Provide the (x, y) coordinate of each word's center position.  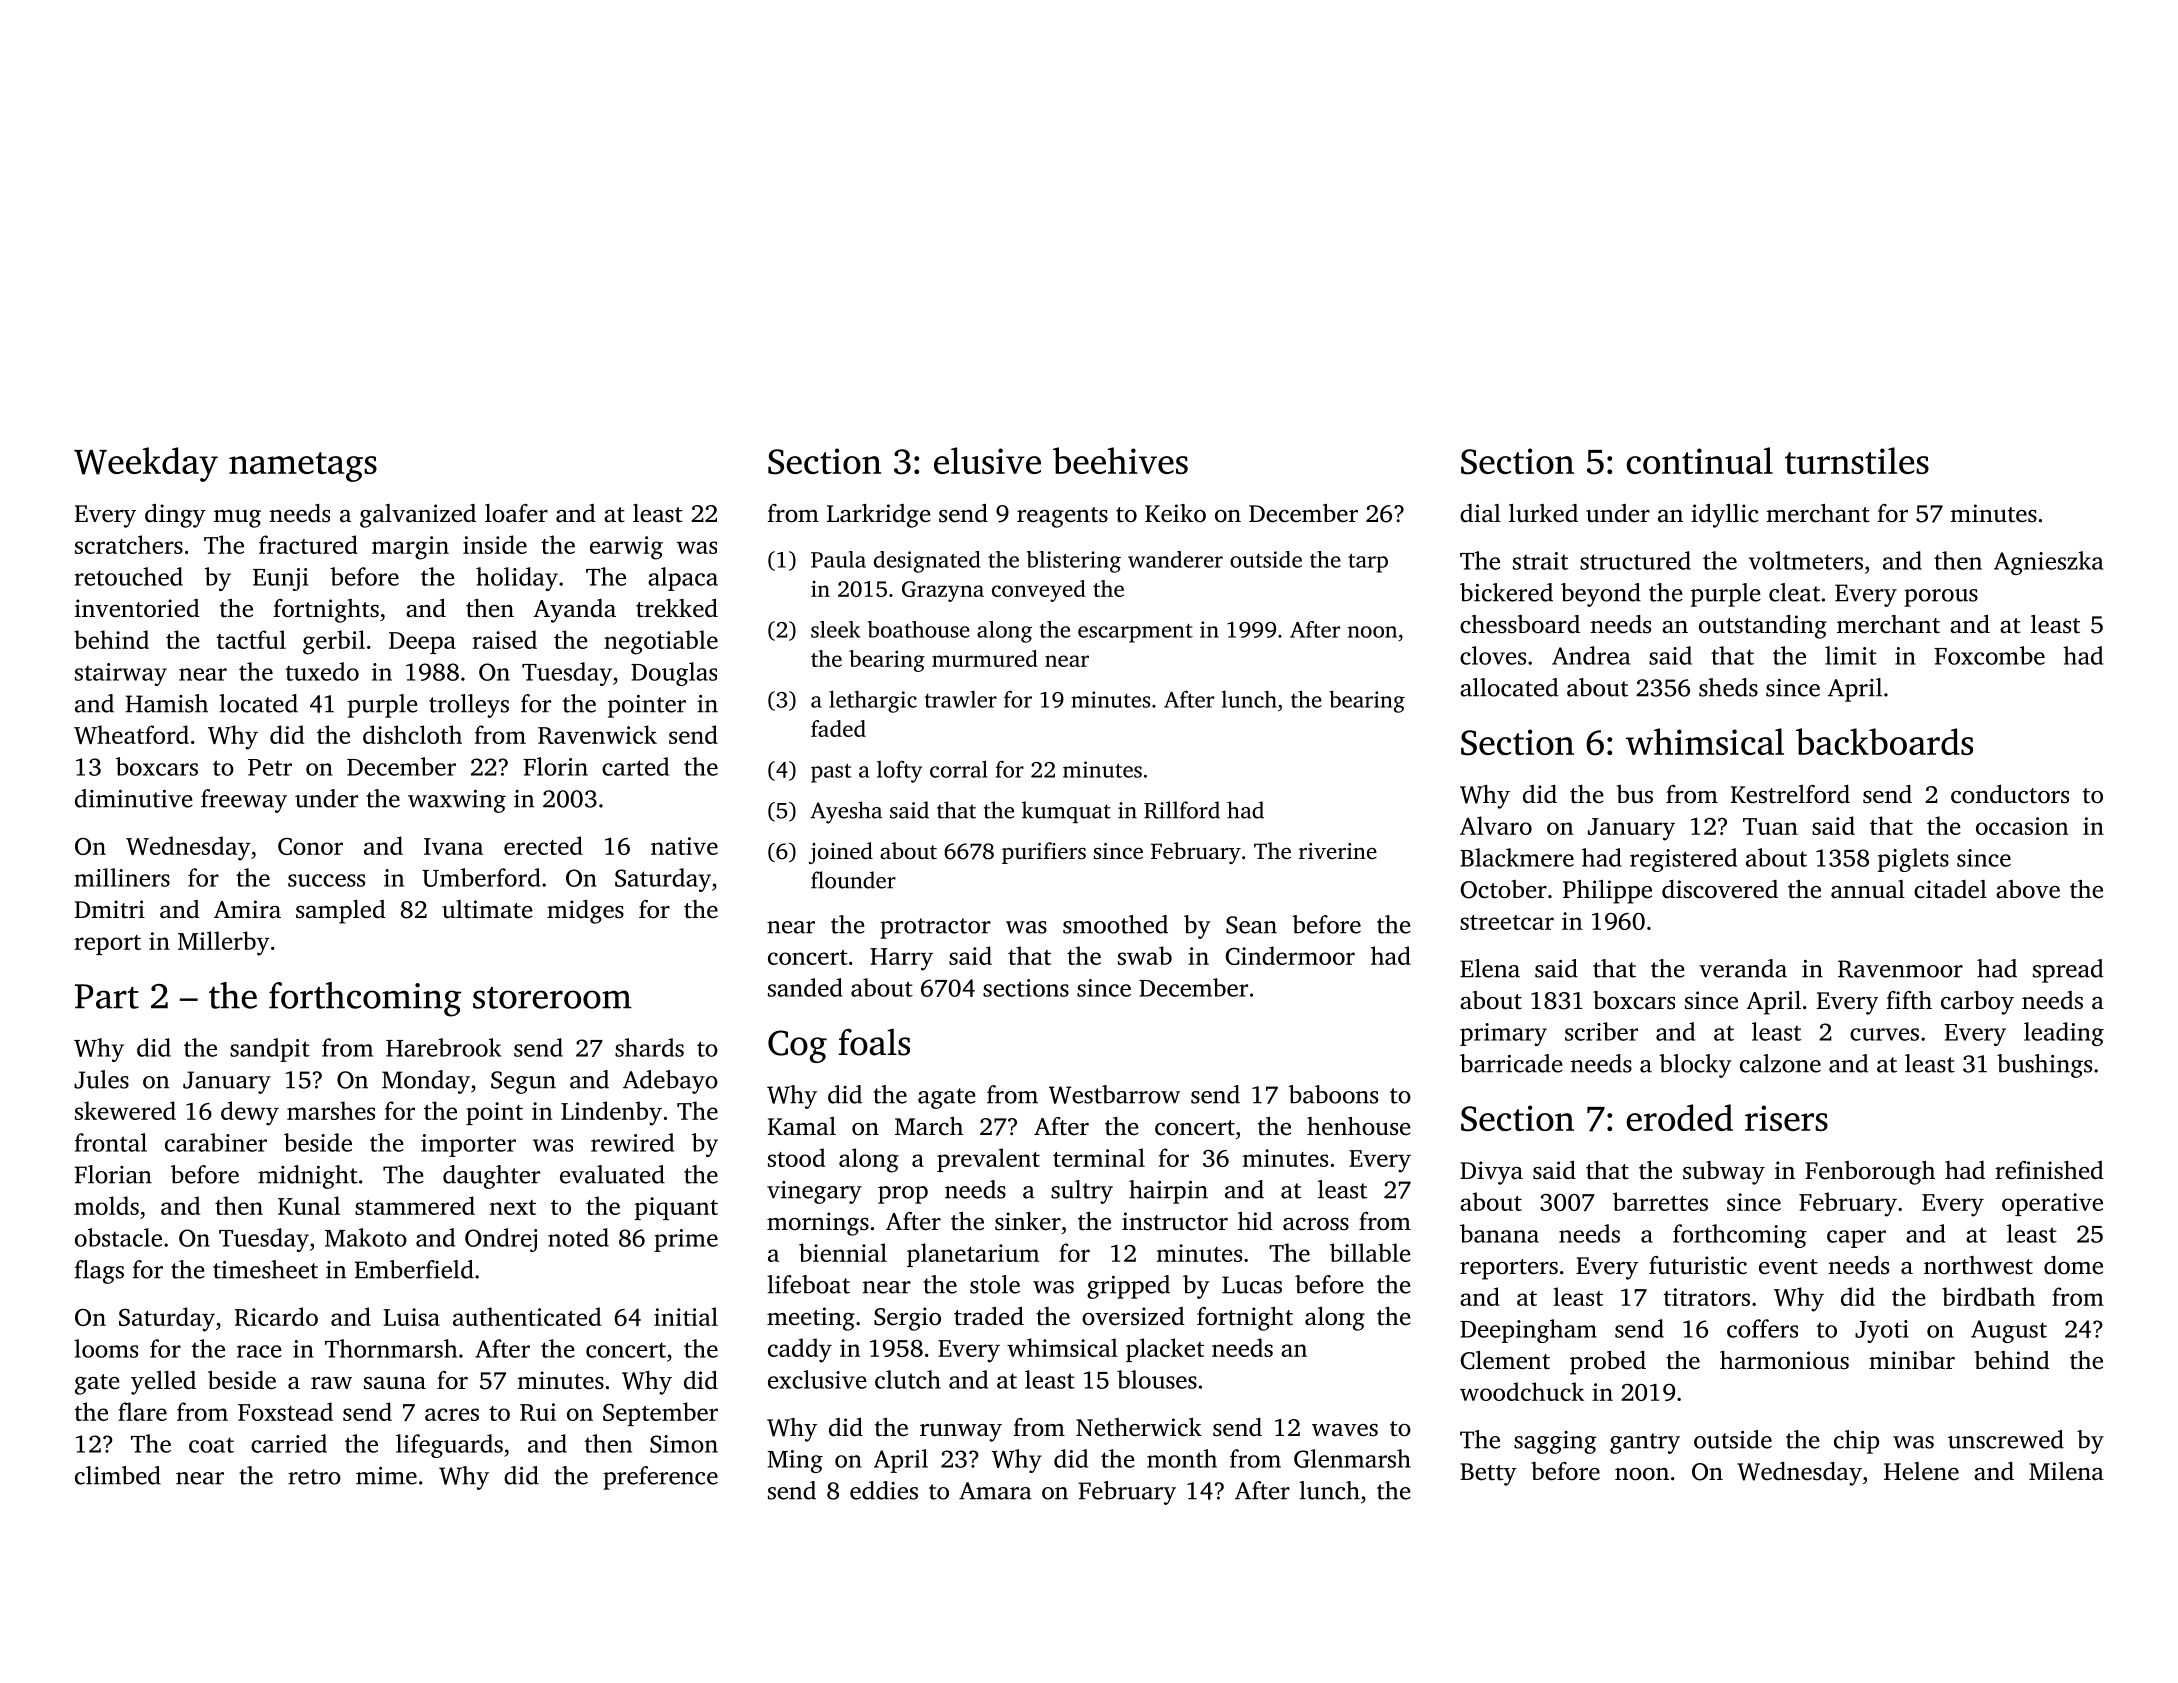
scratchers (129, 544)
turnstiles (1857, 460)
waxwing (457, 801)
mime (386, 1476)
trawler (960, 699)
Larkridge (879, 516)
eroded (1679, 1117)
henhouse (1359, 1126)
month (1182, 1458)
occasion (2022, 826)
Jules (101, 1079)
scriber (1601, 1031)
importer (468, 1145)
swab (1145, 955)
